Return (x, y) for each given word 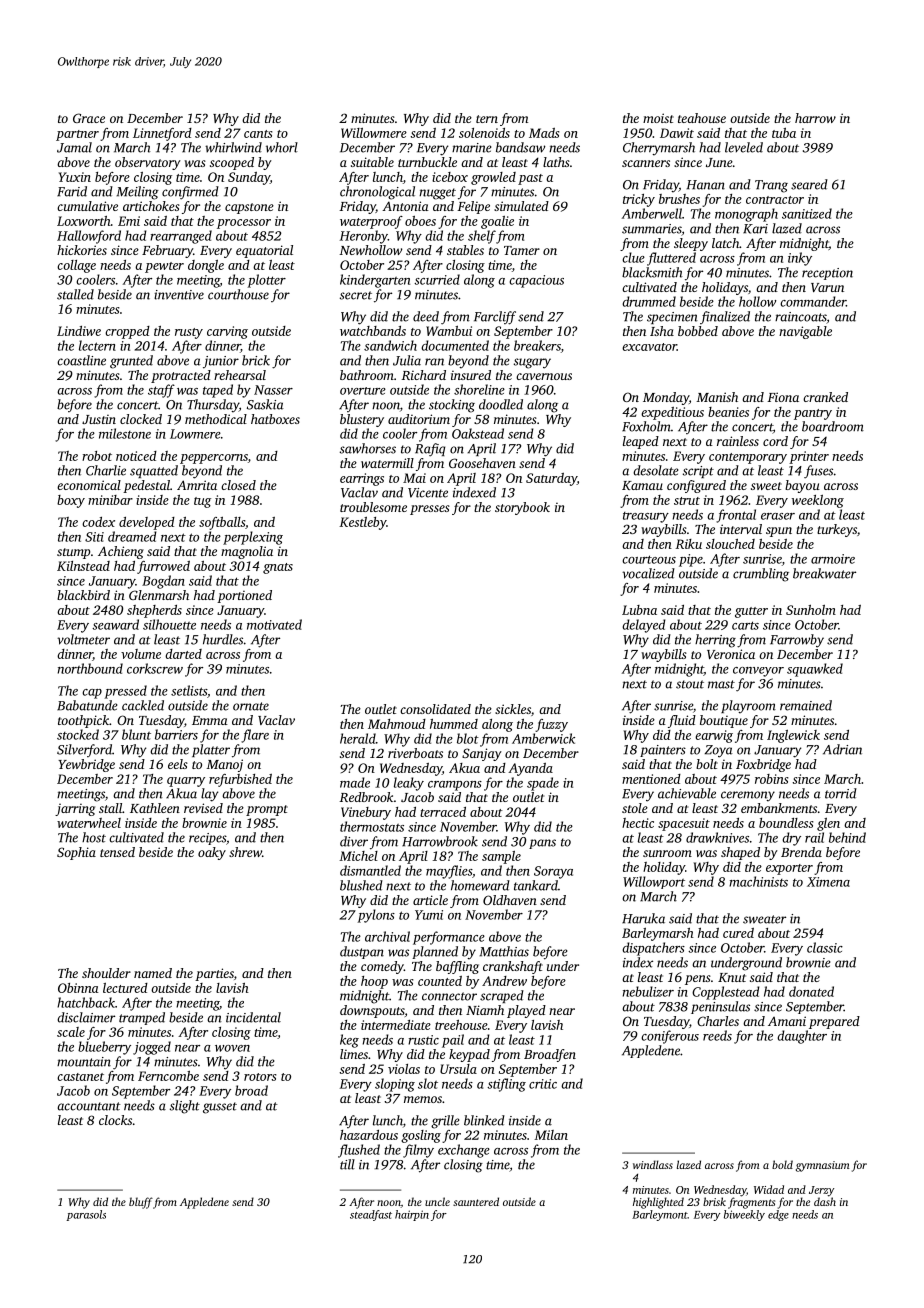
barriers (176, 734)
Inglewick (793, 736)
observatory (148, 163)
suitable (372, 162)
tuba (784, 133)
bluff (141, 1203)
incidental (253, 1017)
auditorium (419, 419)
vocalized (648, 573)
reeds (717, 1035)
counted (440, 981)
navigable (805, 332)
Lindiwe (79, 331)
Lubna (639, 610)
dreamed (132, 536)
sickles (513, 709)
